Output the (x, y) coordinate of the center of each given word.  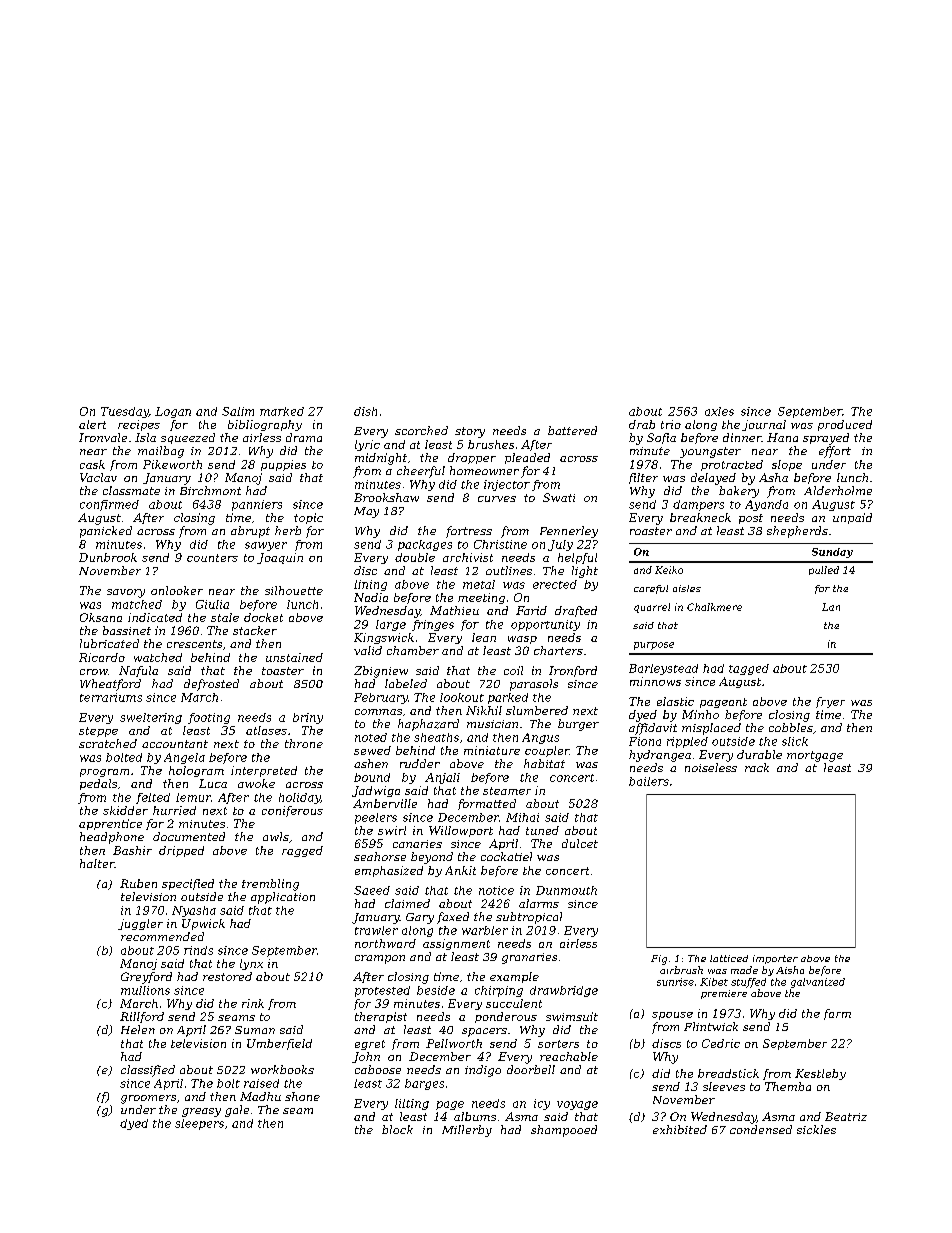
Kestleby (820, 1074)
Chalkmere (714, 607)
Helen (138, 1029)
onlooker (177, 590)
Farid (531, 610)
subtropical (529, 918)
